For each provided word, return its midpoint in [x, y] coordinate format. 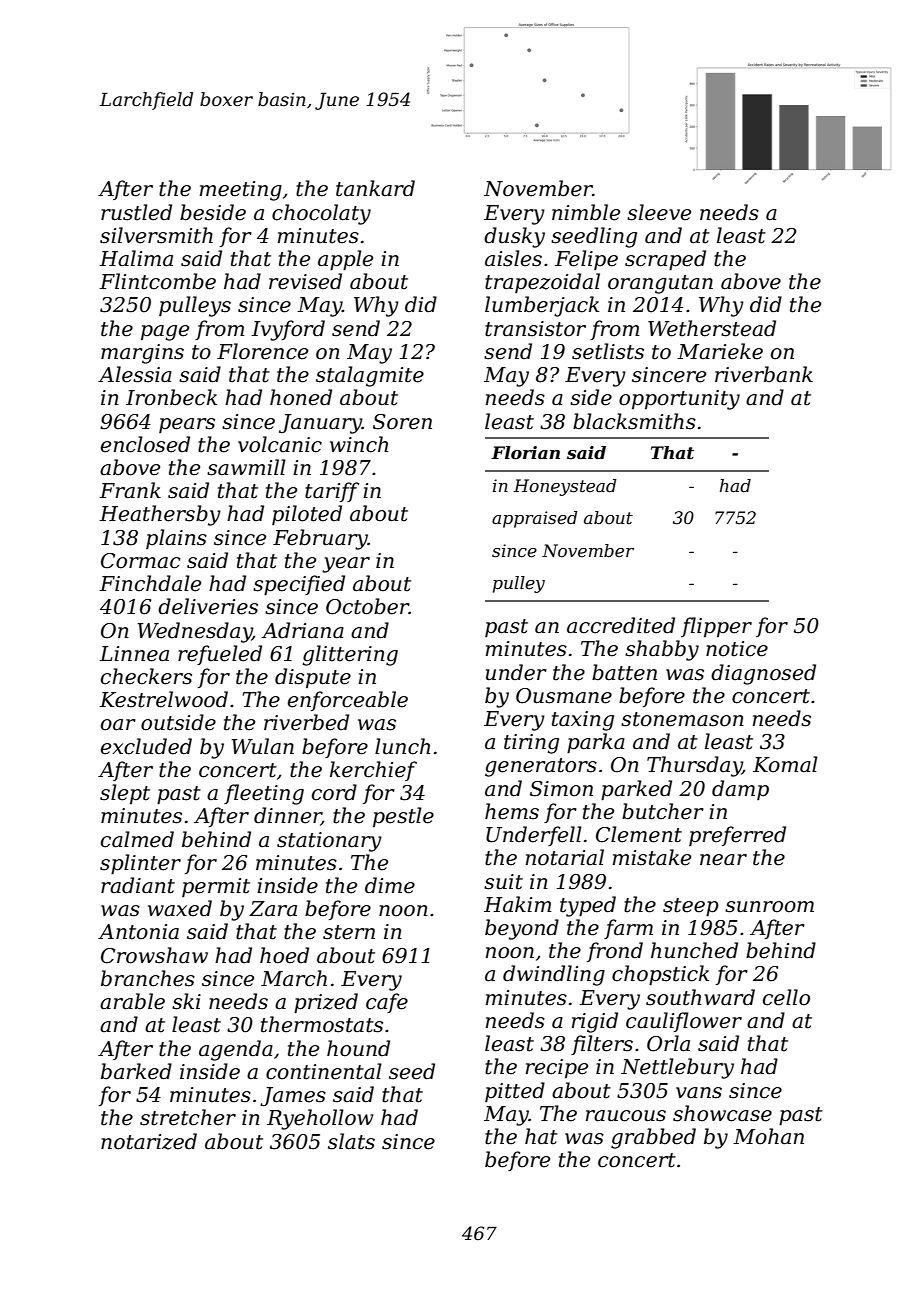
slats [351, 1141]
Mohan [768, 1136]
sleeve [659, 212]
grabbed [653, 1138]
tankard [375, 188]
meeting [241, 191]
